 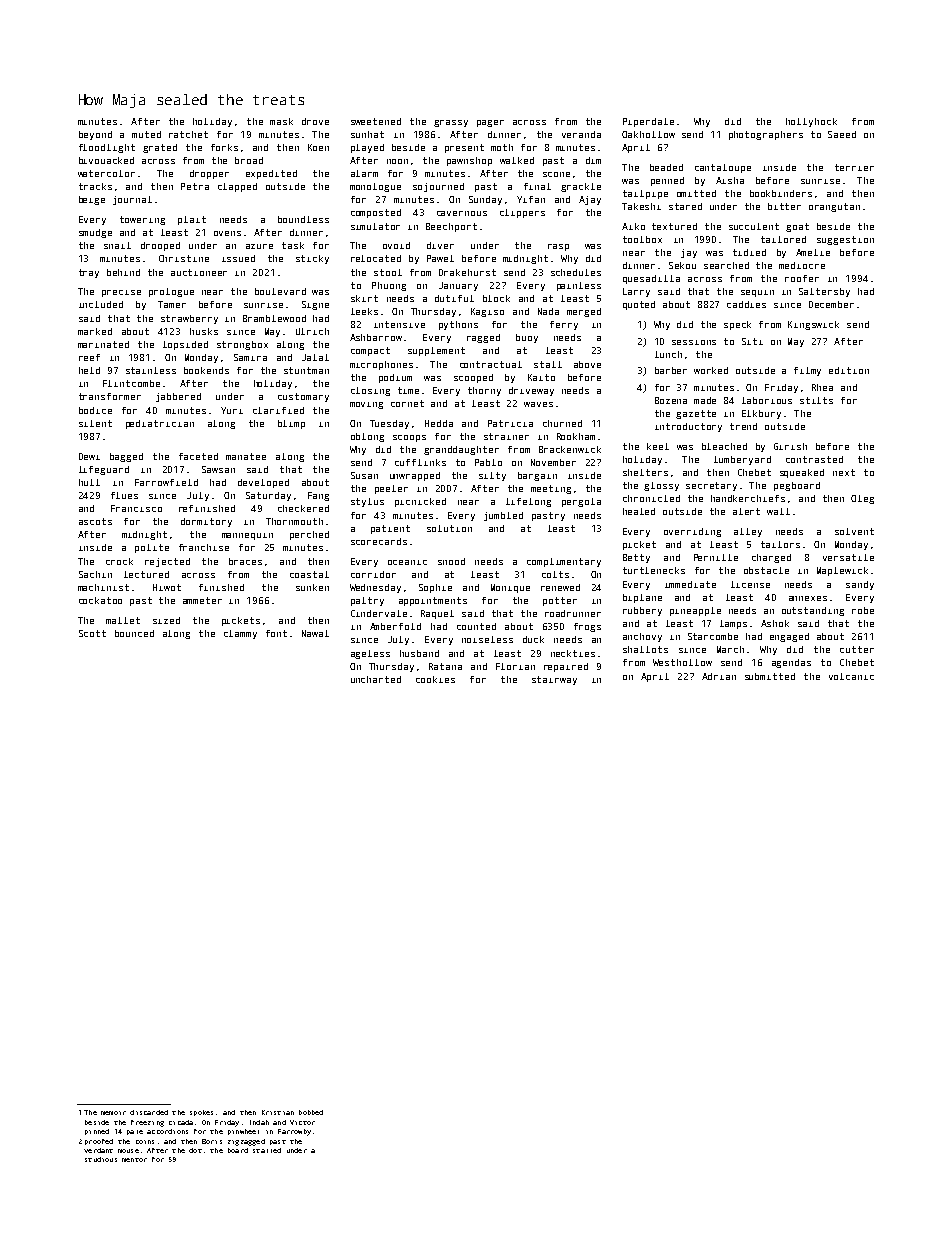 I want to click on mask, so click(x=281, y=121).
